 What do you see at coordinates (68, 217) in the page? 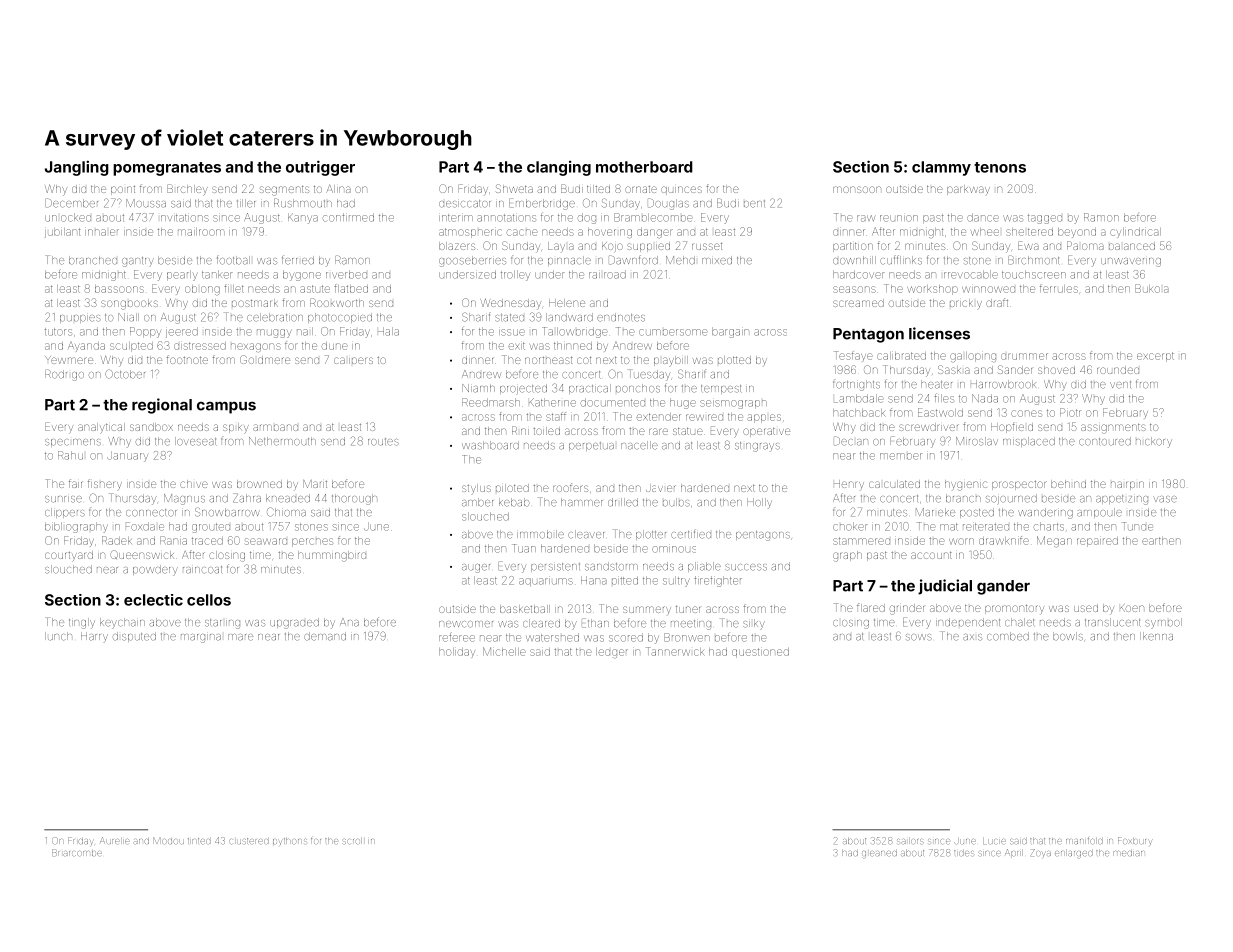
I see `unlocked` at bounding box center [68, 217].
